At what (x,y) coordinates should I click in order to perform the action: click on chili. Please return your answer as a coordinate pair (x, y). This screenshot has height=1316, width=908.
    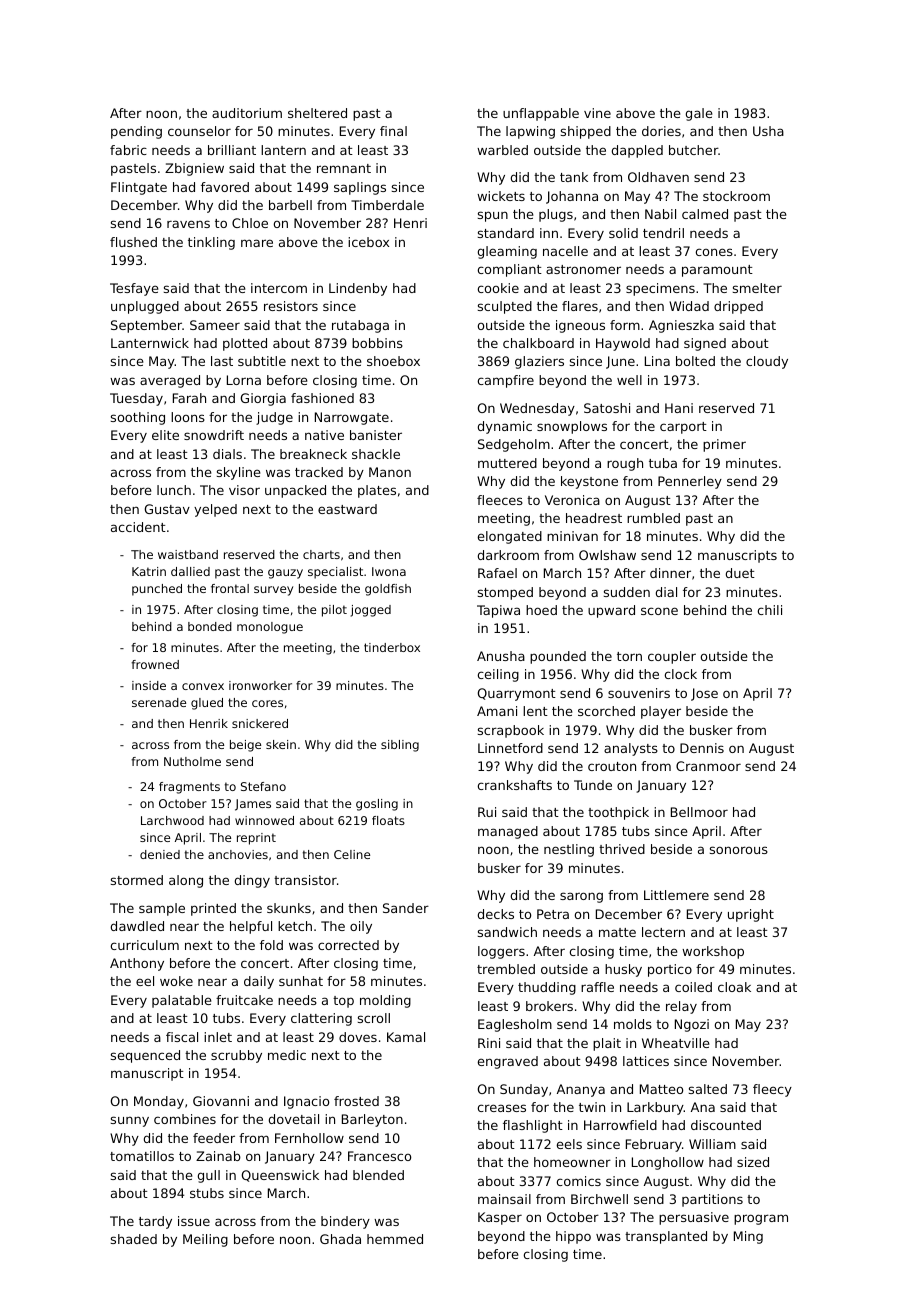
    Looking at the image, I should click on (770, 610).
